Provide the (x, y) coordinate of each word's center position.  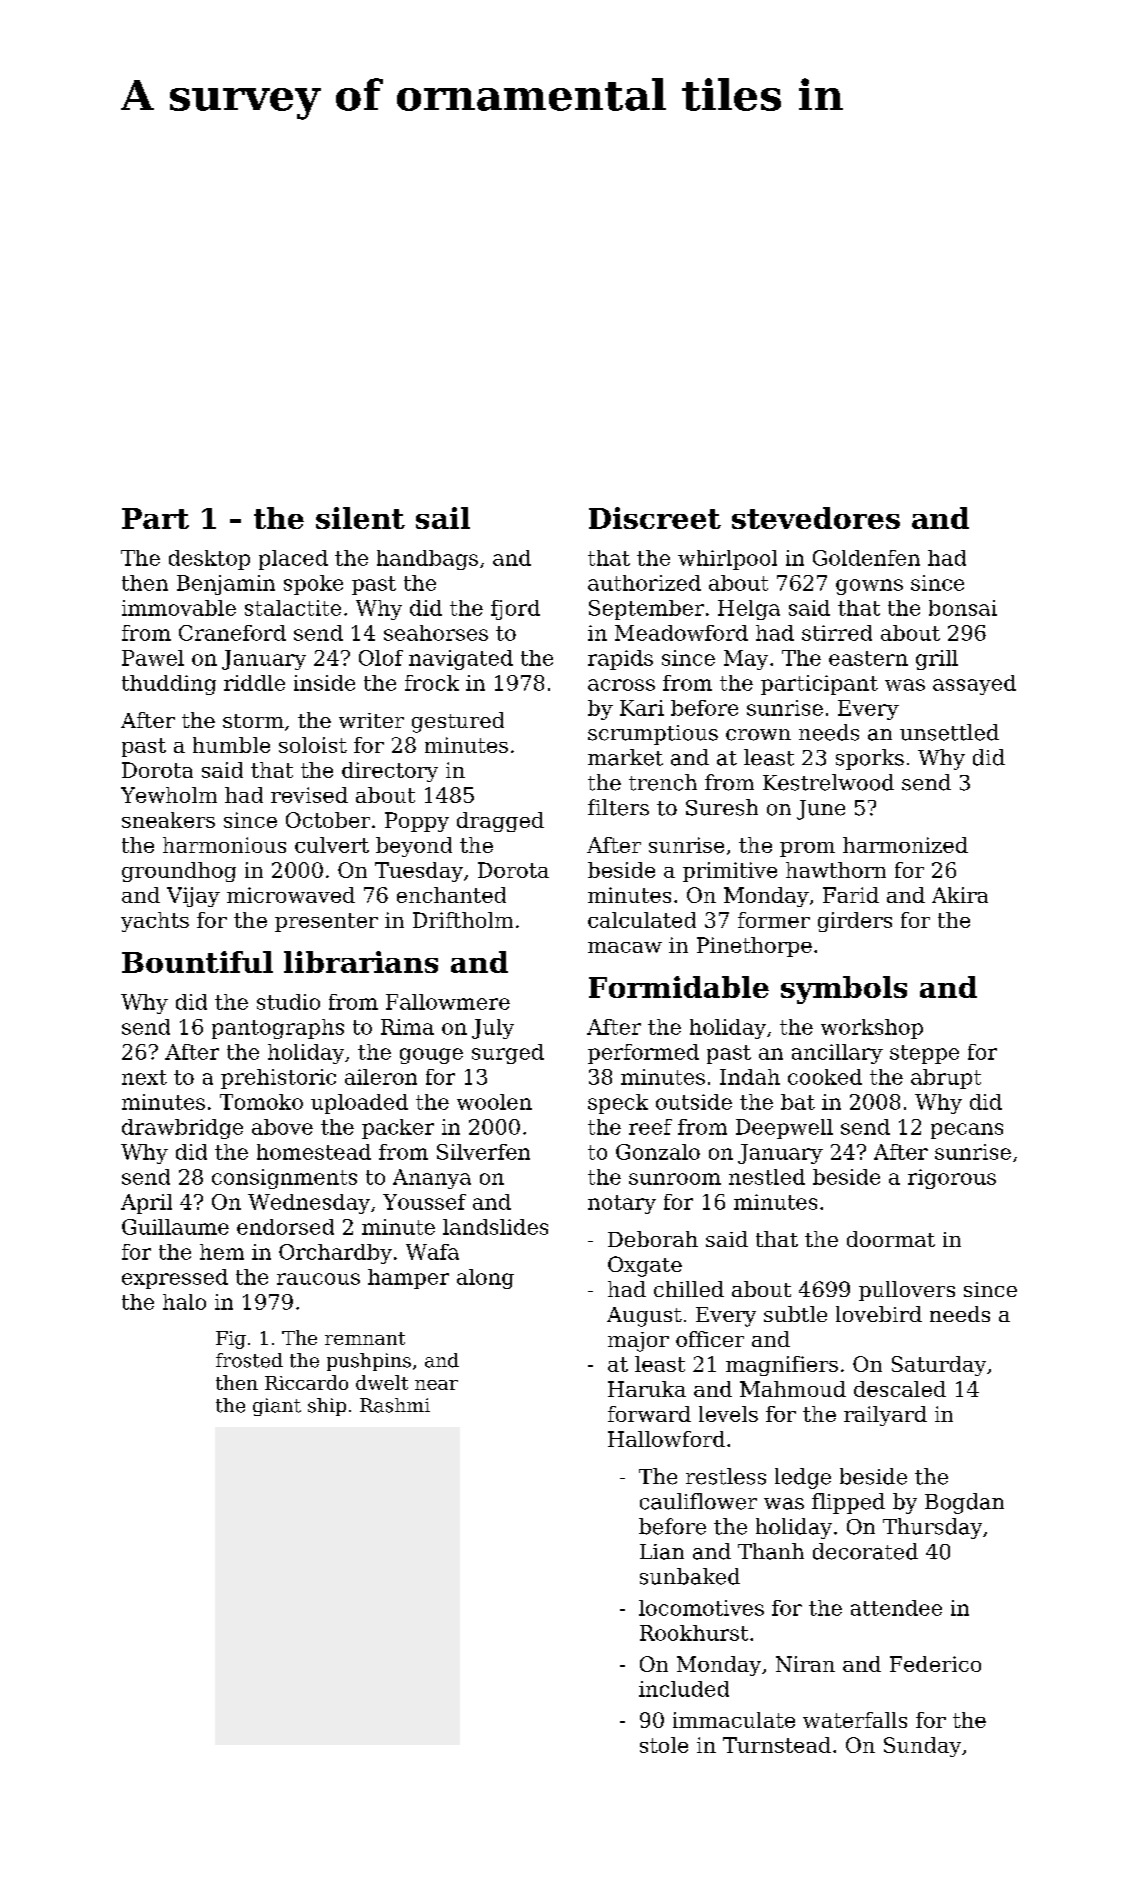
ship (327, 1407)
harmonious (224, 845)
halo (184, 1302)
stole (664, 1745)
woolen (494, 1102)
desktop (209, 560)
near (436, 1385)
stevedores (816, 518)
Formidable (679, 987)
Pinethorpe (754, 947)
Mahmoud (793, 1389)
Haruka (647, 1389)
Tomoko (261, 1102)
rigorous (952, 1179)
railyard (885, 1416)
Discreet (655, 518)
